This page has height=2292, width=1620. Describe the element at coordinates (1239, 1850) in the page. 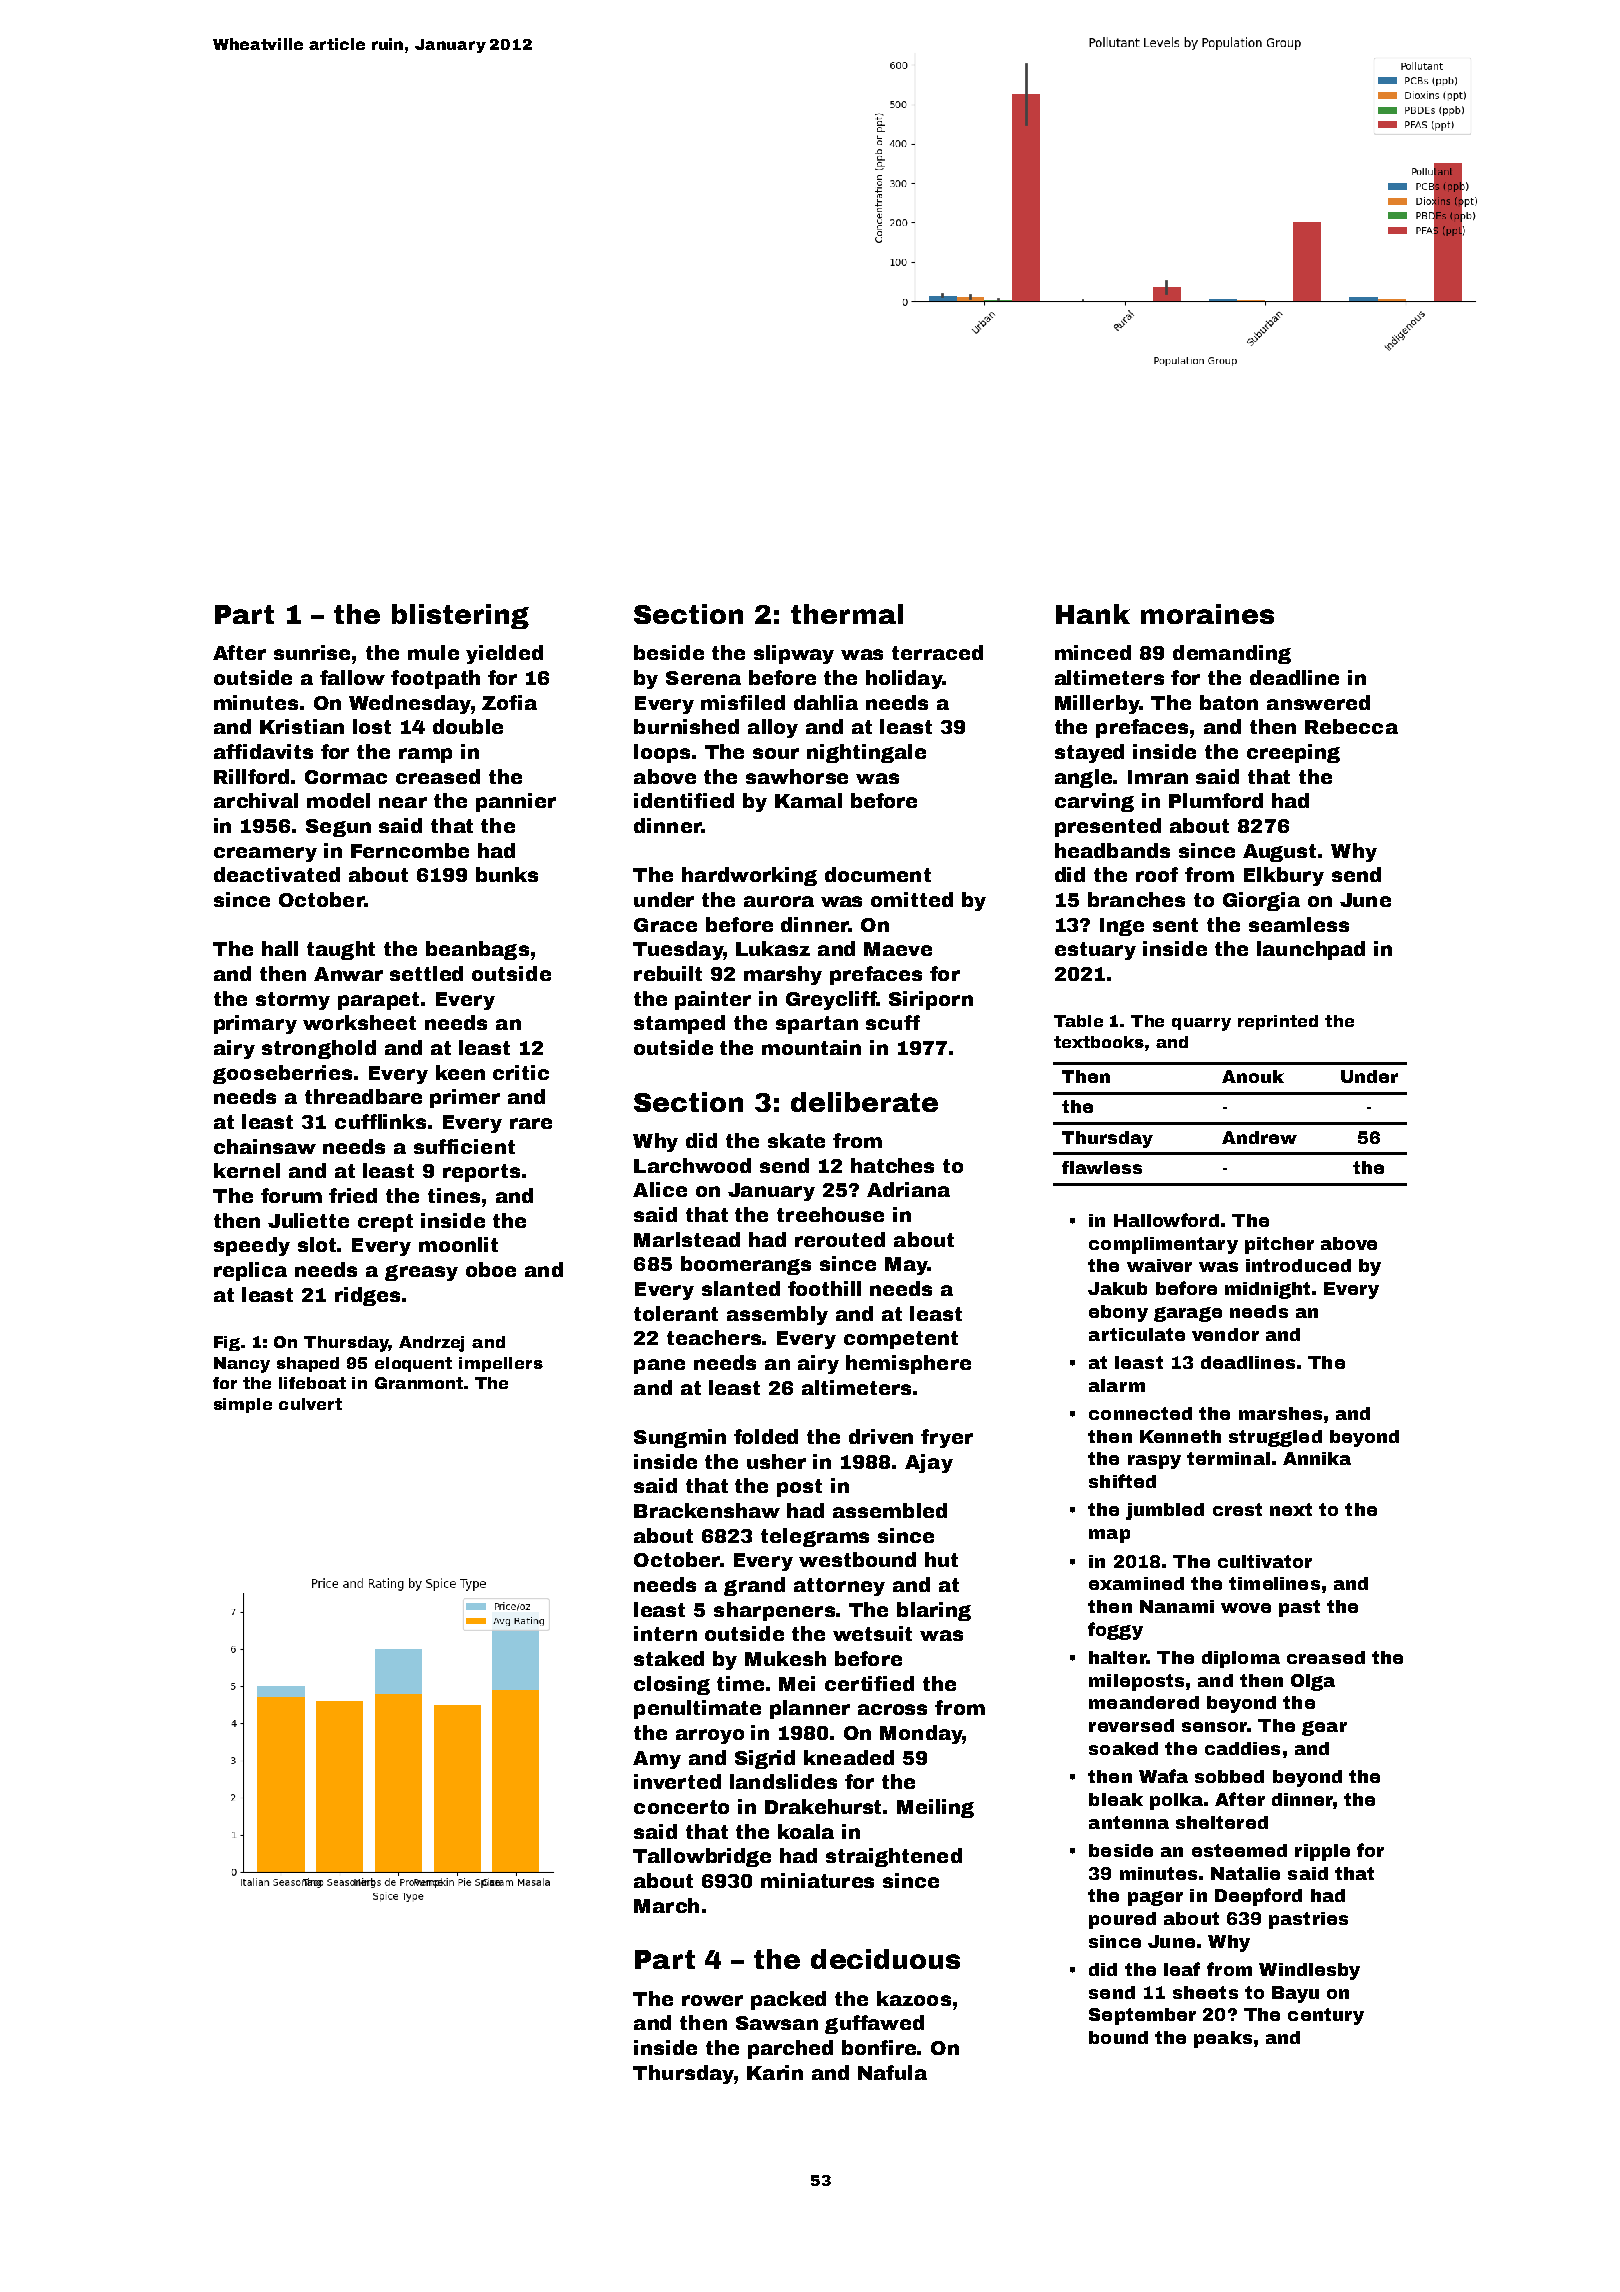

I see `esteemed` at that location.
